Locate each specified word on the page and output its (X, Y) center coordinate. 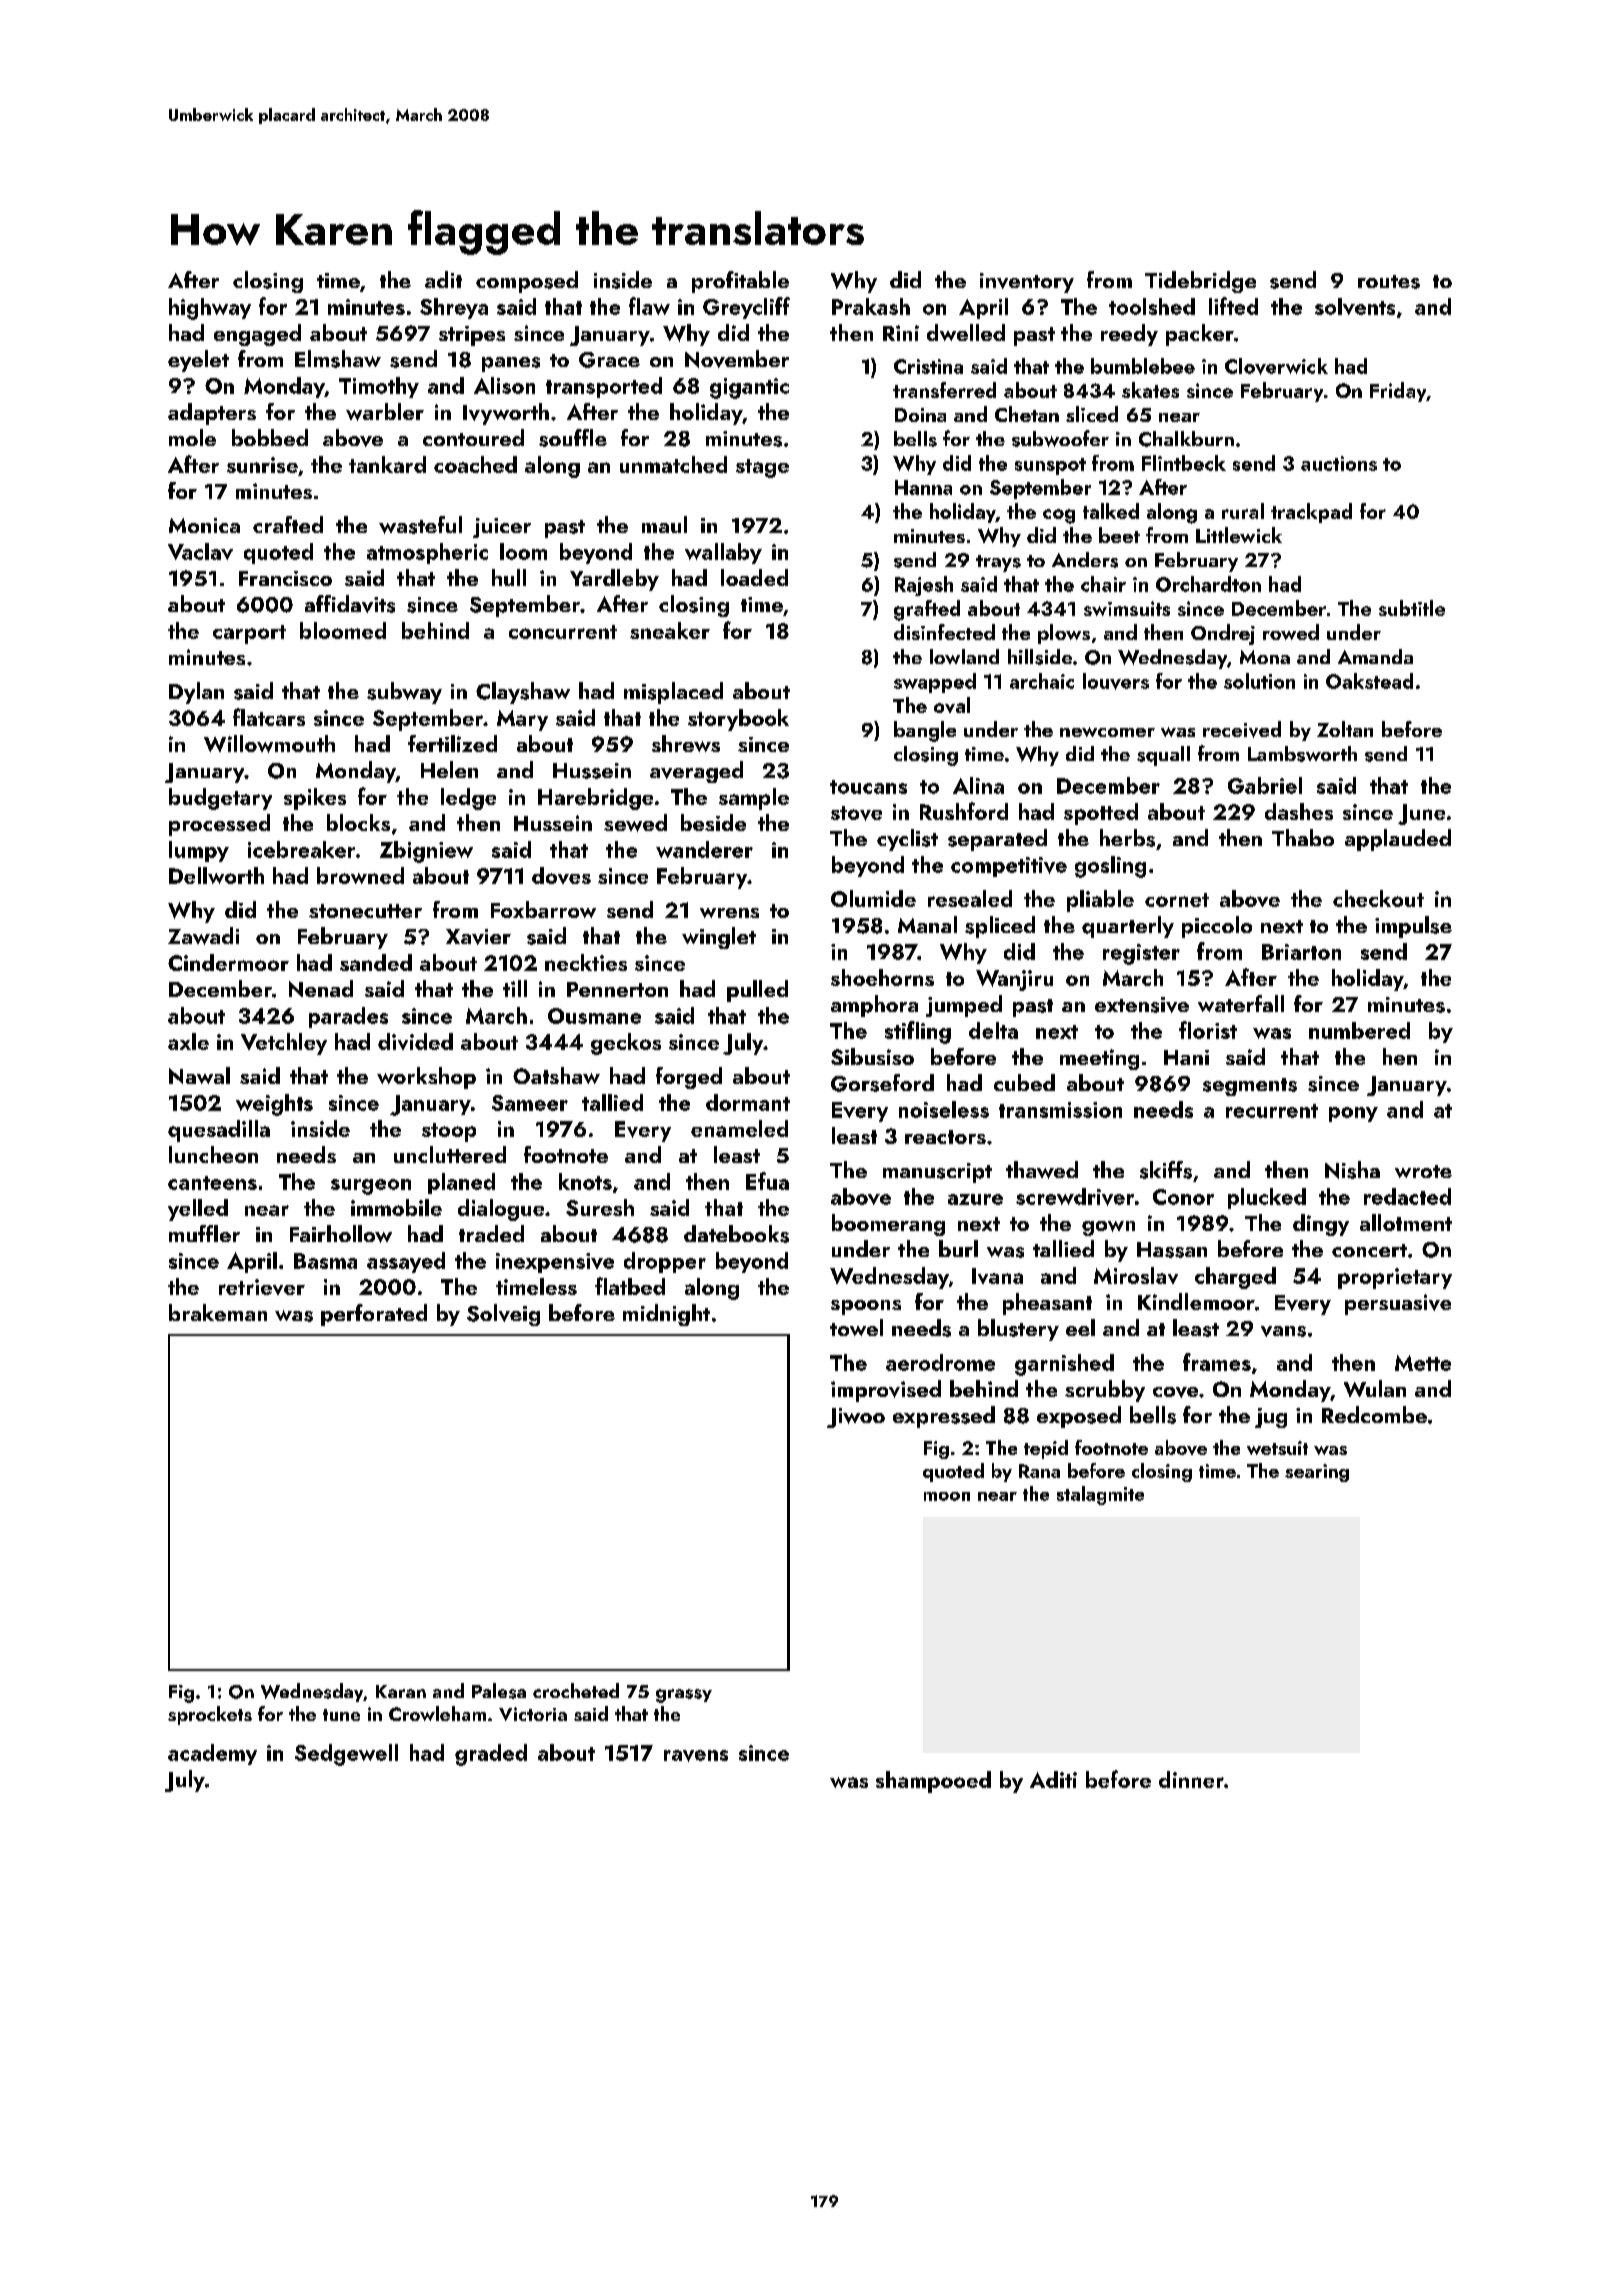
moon (947, 1496)
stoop (449, 1132)
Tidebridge (1200, 282)
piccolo (1217, 927)
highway (210, 309)
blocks (358, 822)
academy (212, 1754)
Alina (978, 785)
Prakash (871, 306)
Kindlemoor (1196, 1301)
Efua (767, 1181)
